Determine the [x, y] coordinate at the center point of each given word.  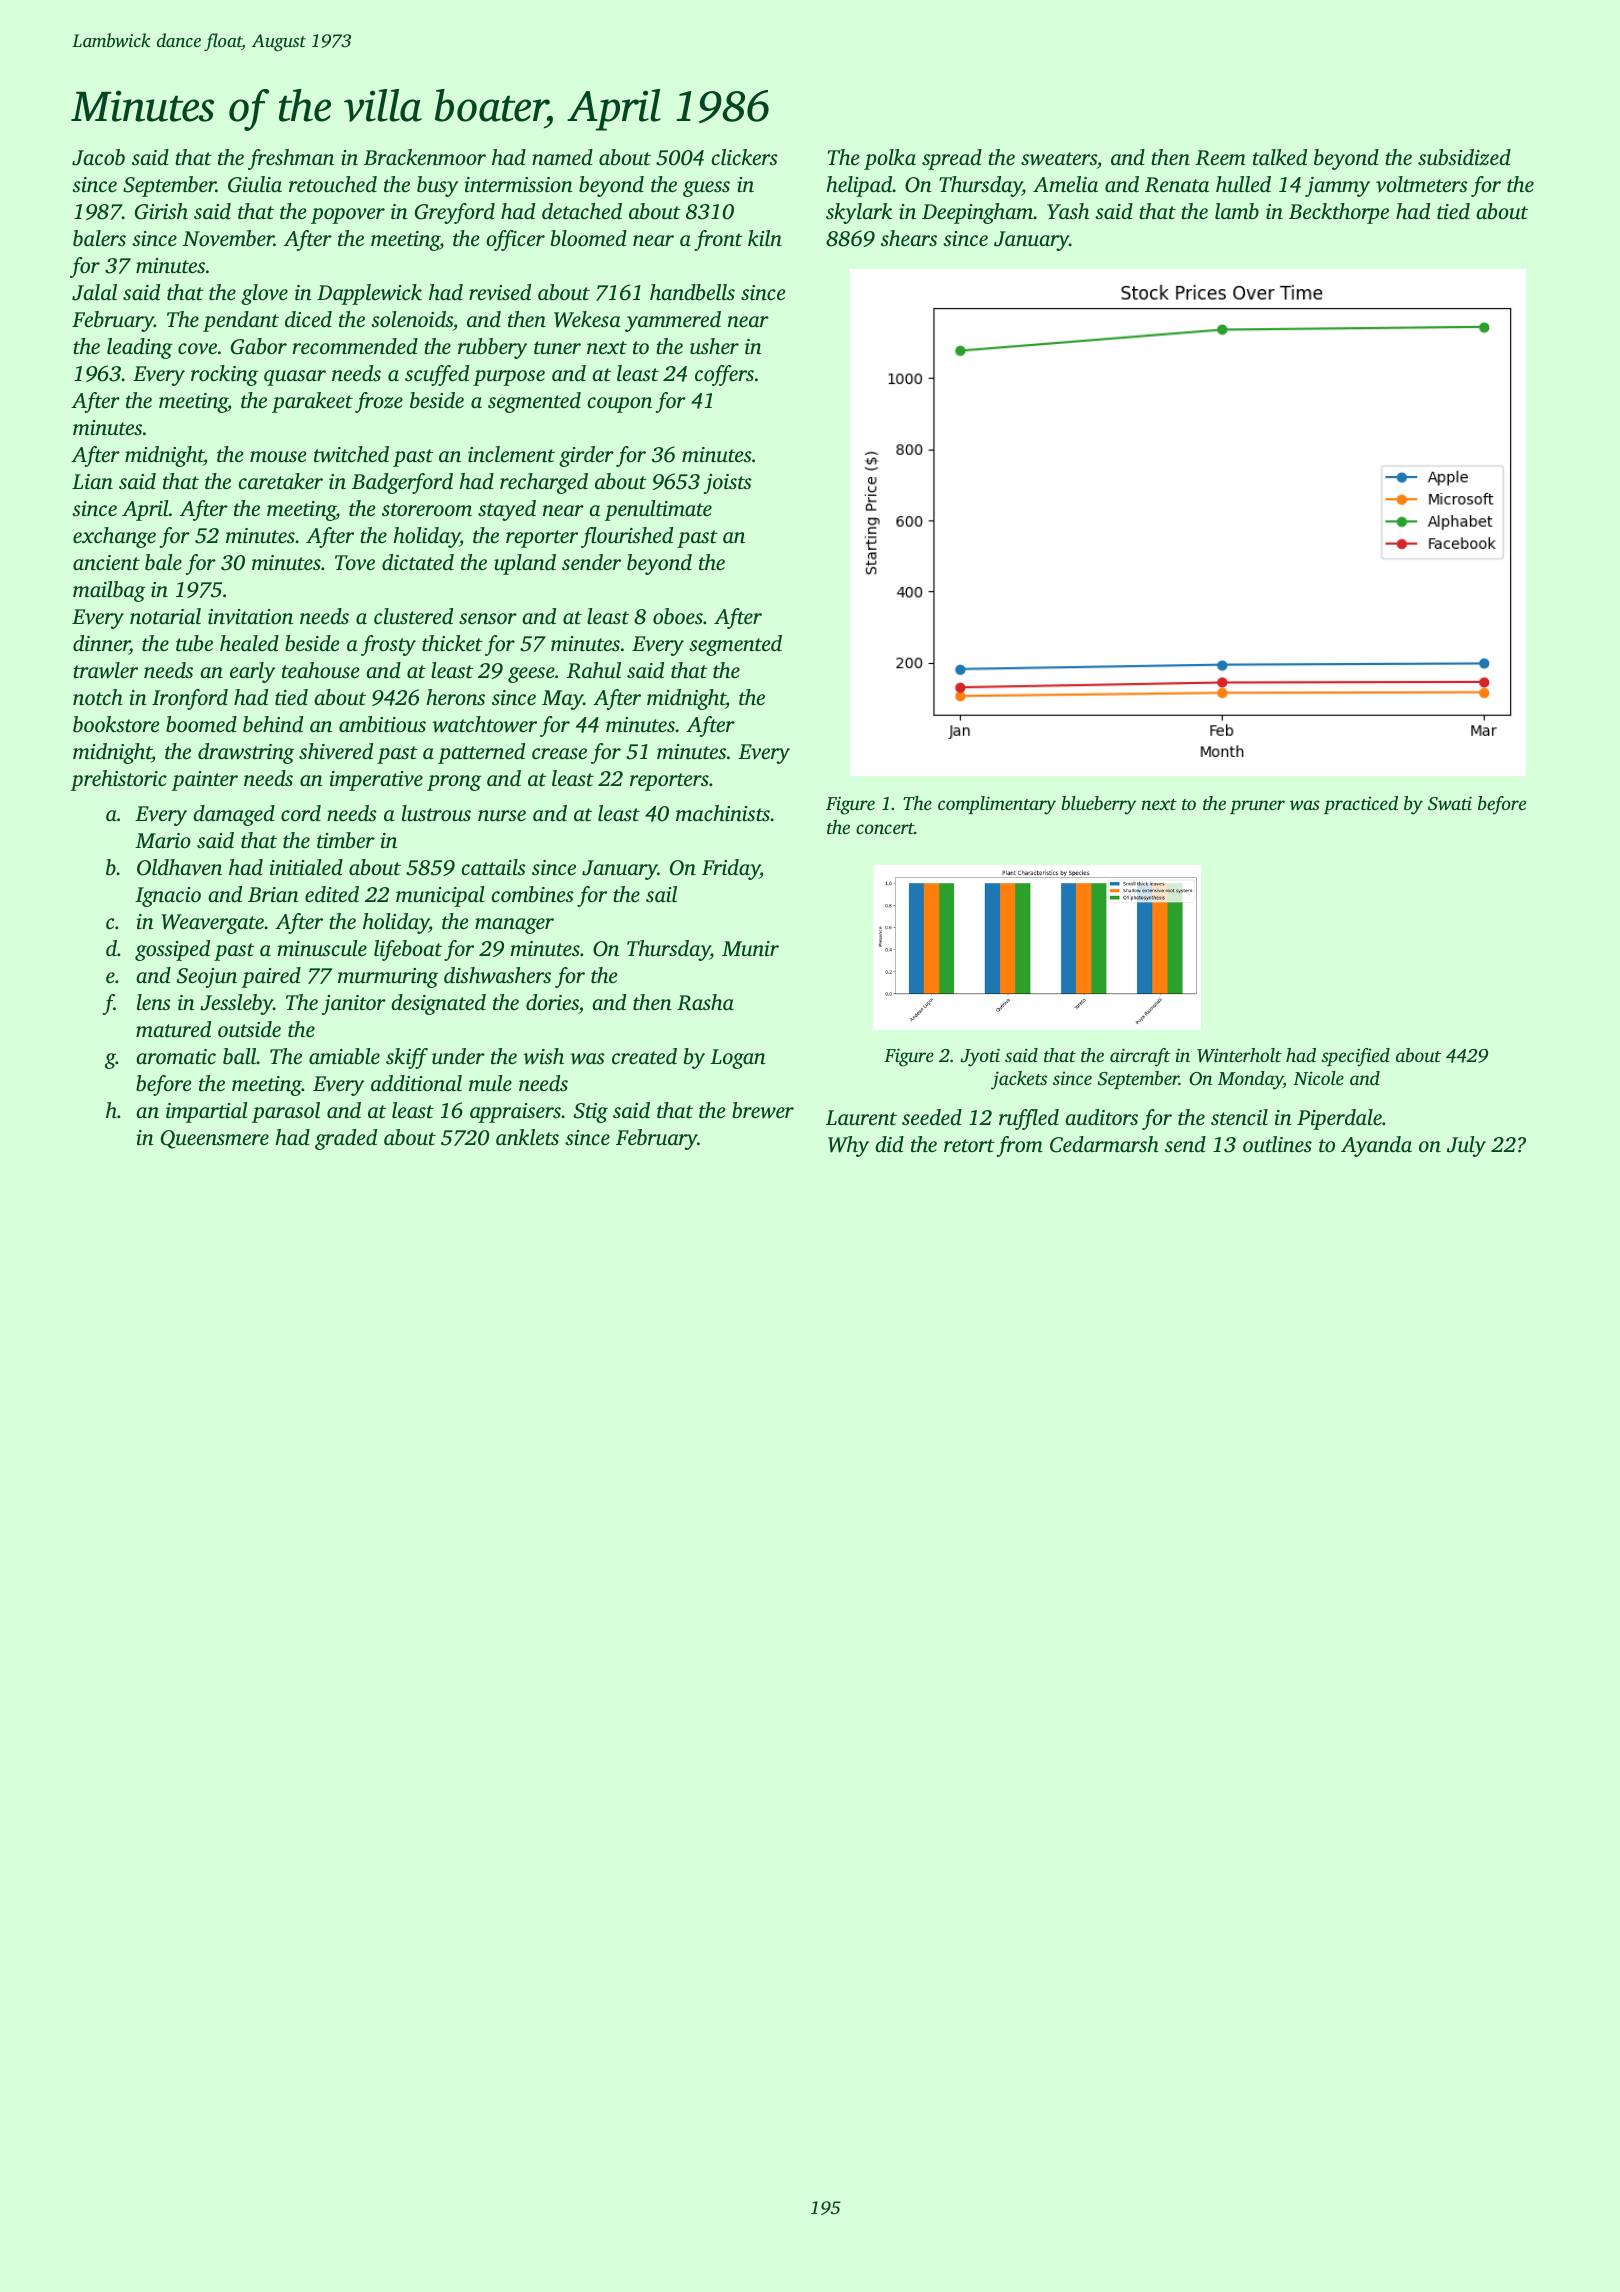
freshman [291, 159]
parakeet [312, 402]
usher [714, 346]
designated [438, 1004]
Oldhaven [179, 867]
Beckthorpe [1339, 213]
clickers [744, 157]
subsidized [1464, 157]
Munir [750, 948]
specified [1355, 1057]
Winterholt [1239, 1055]
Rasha [705, 1002]
